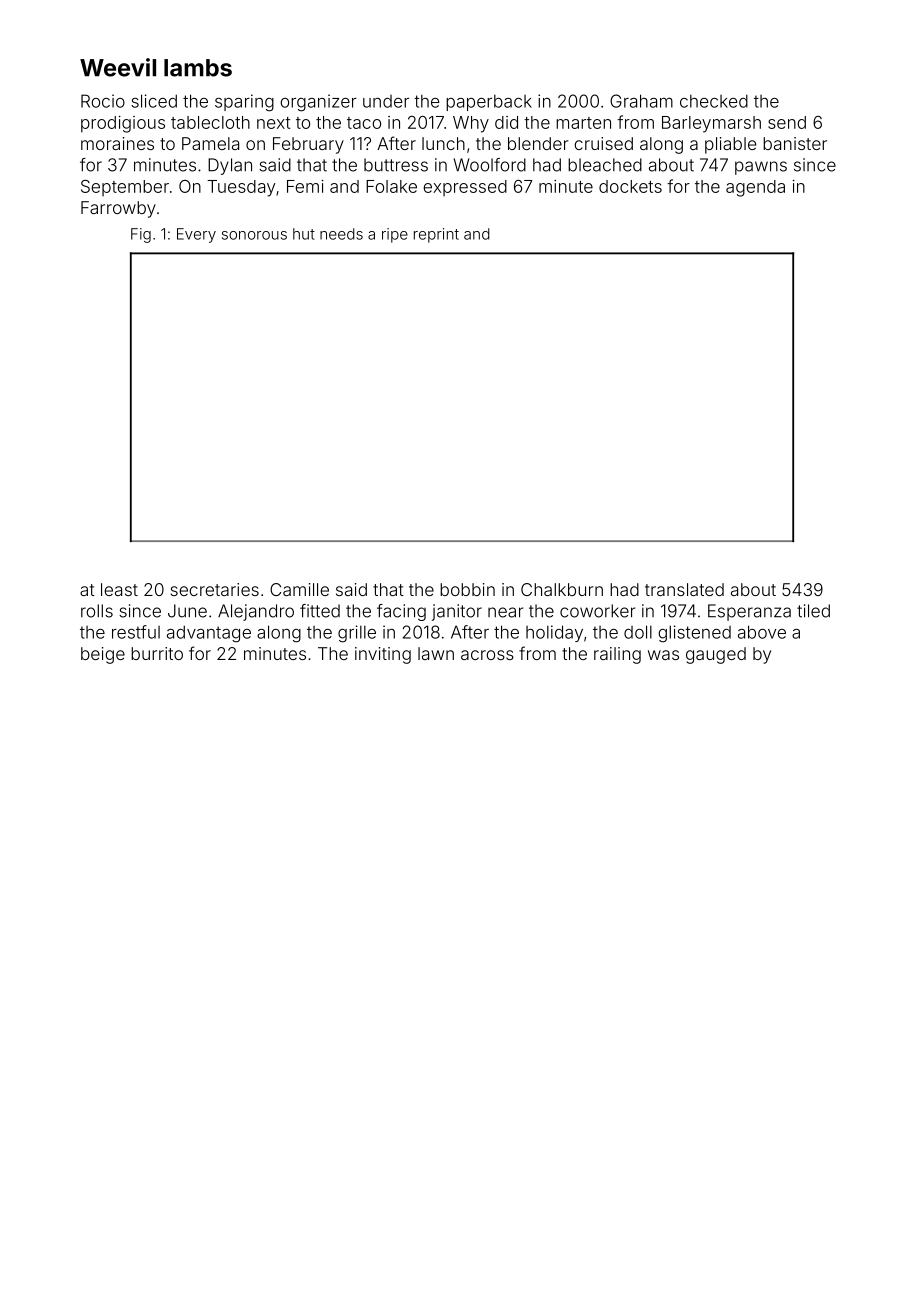 This page has height=1314, width=924. Describe the element at coordinates (436, 235) in the page. I see `reprint` at that location.
